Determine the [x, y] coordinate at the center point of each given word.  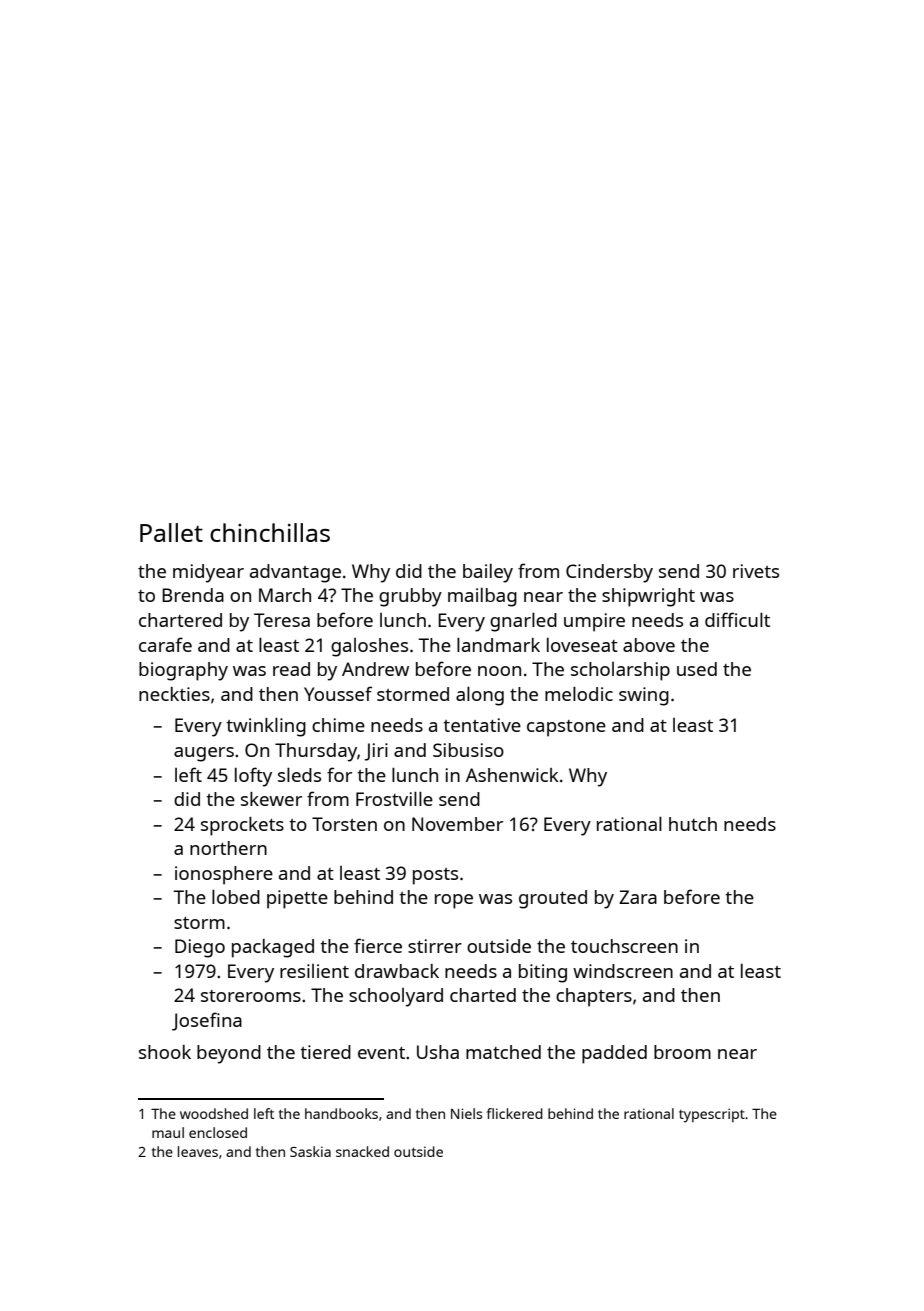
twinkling [266, 727]
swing [644, 696]
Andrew [375, 669]
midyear [208, 573]
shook [165, 1052]
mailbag [482, 597]
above [649, 645]
